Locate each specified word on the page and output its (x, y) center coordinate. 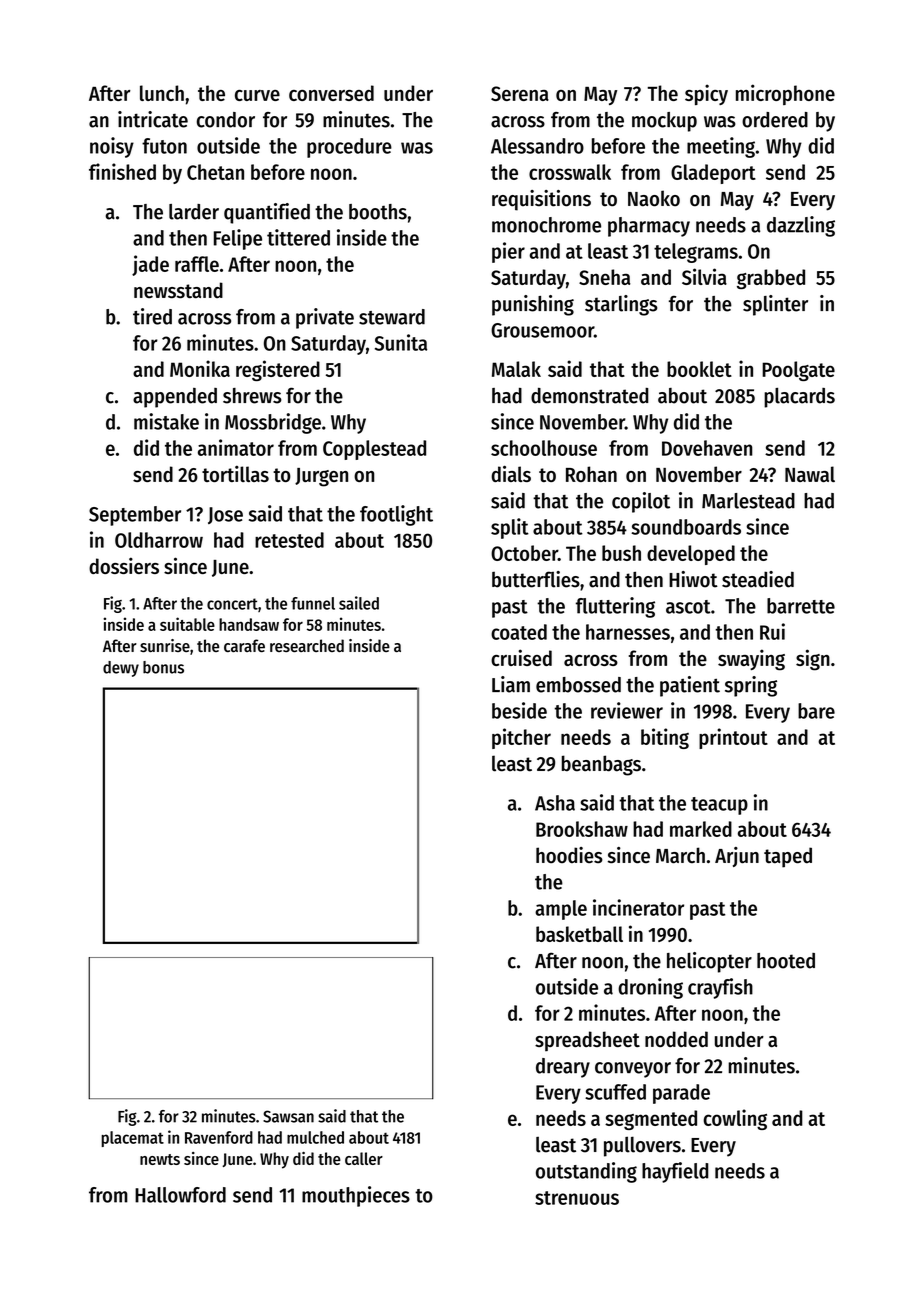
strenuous (577, 1198)
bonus (163, 667)
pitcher (521, 738)
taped (788, 857)
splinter (775, 305)
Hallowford (180, 1195)
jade (150, 265)
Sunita (401, 342)
